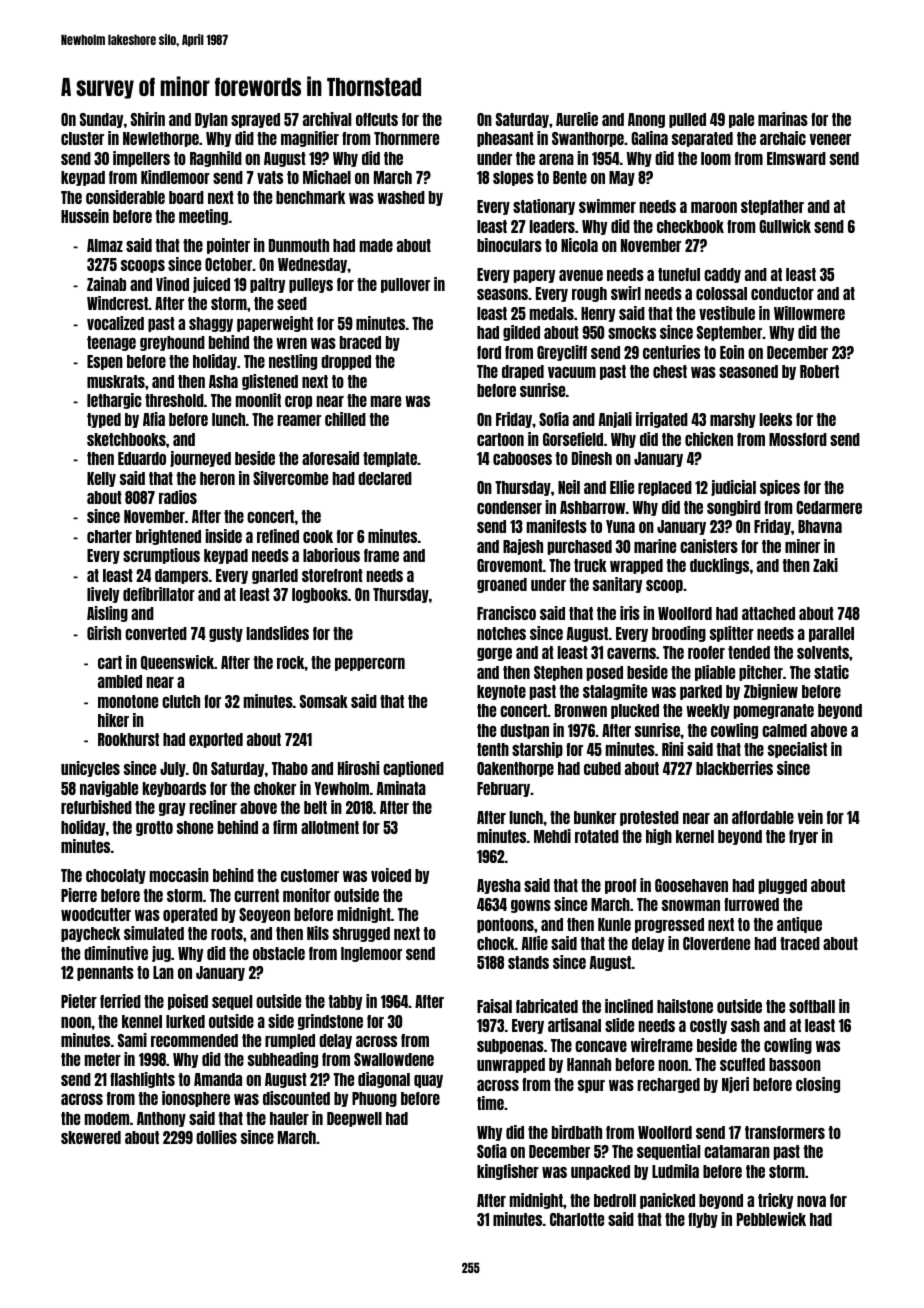  Describe the element at coordinates (662, 420) in the screenshot. I see `irrigated` at that location.
